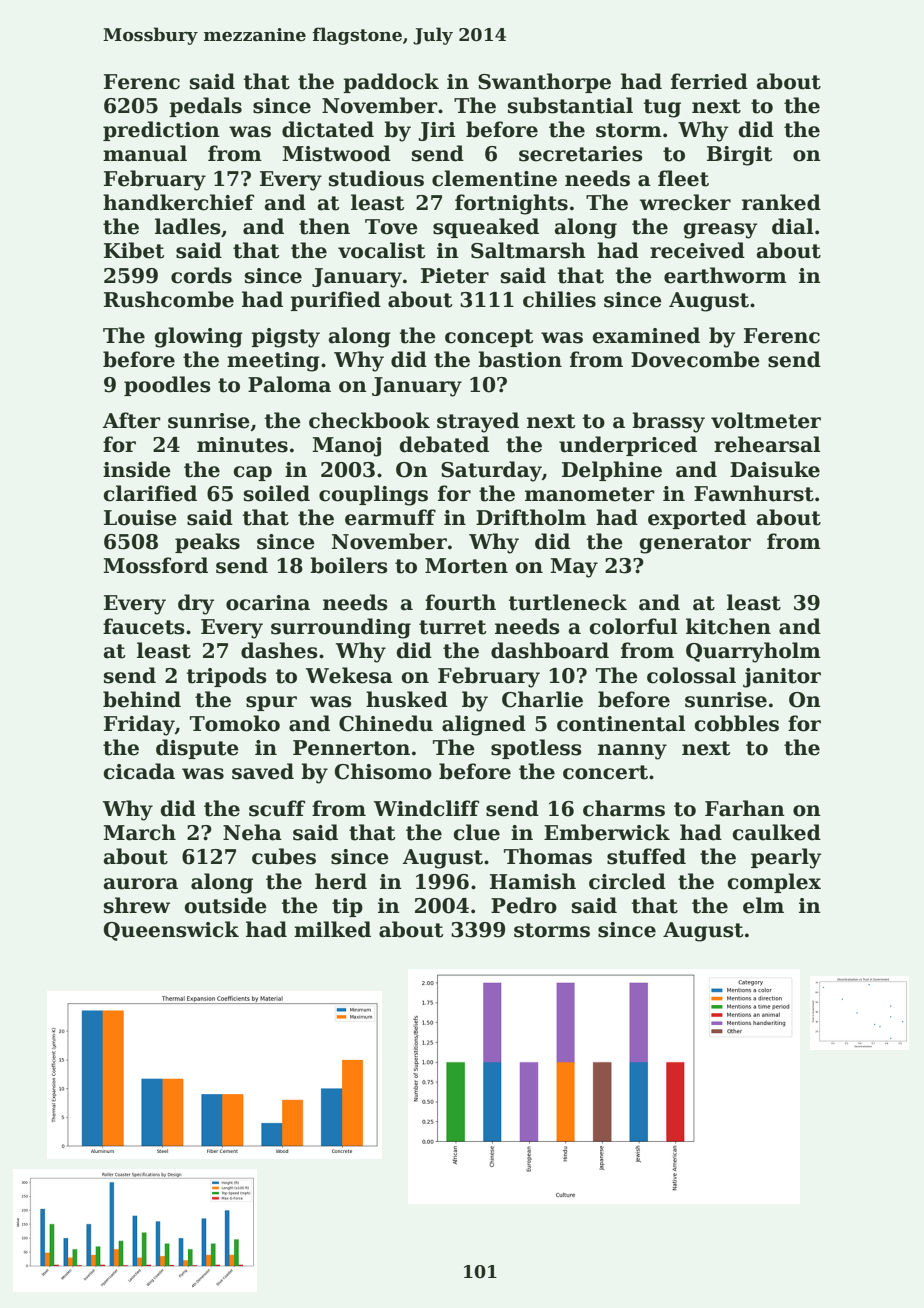  Describe the element at coordinates (376, 178) in the screenshot. I see `studious` at that location.
